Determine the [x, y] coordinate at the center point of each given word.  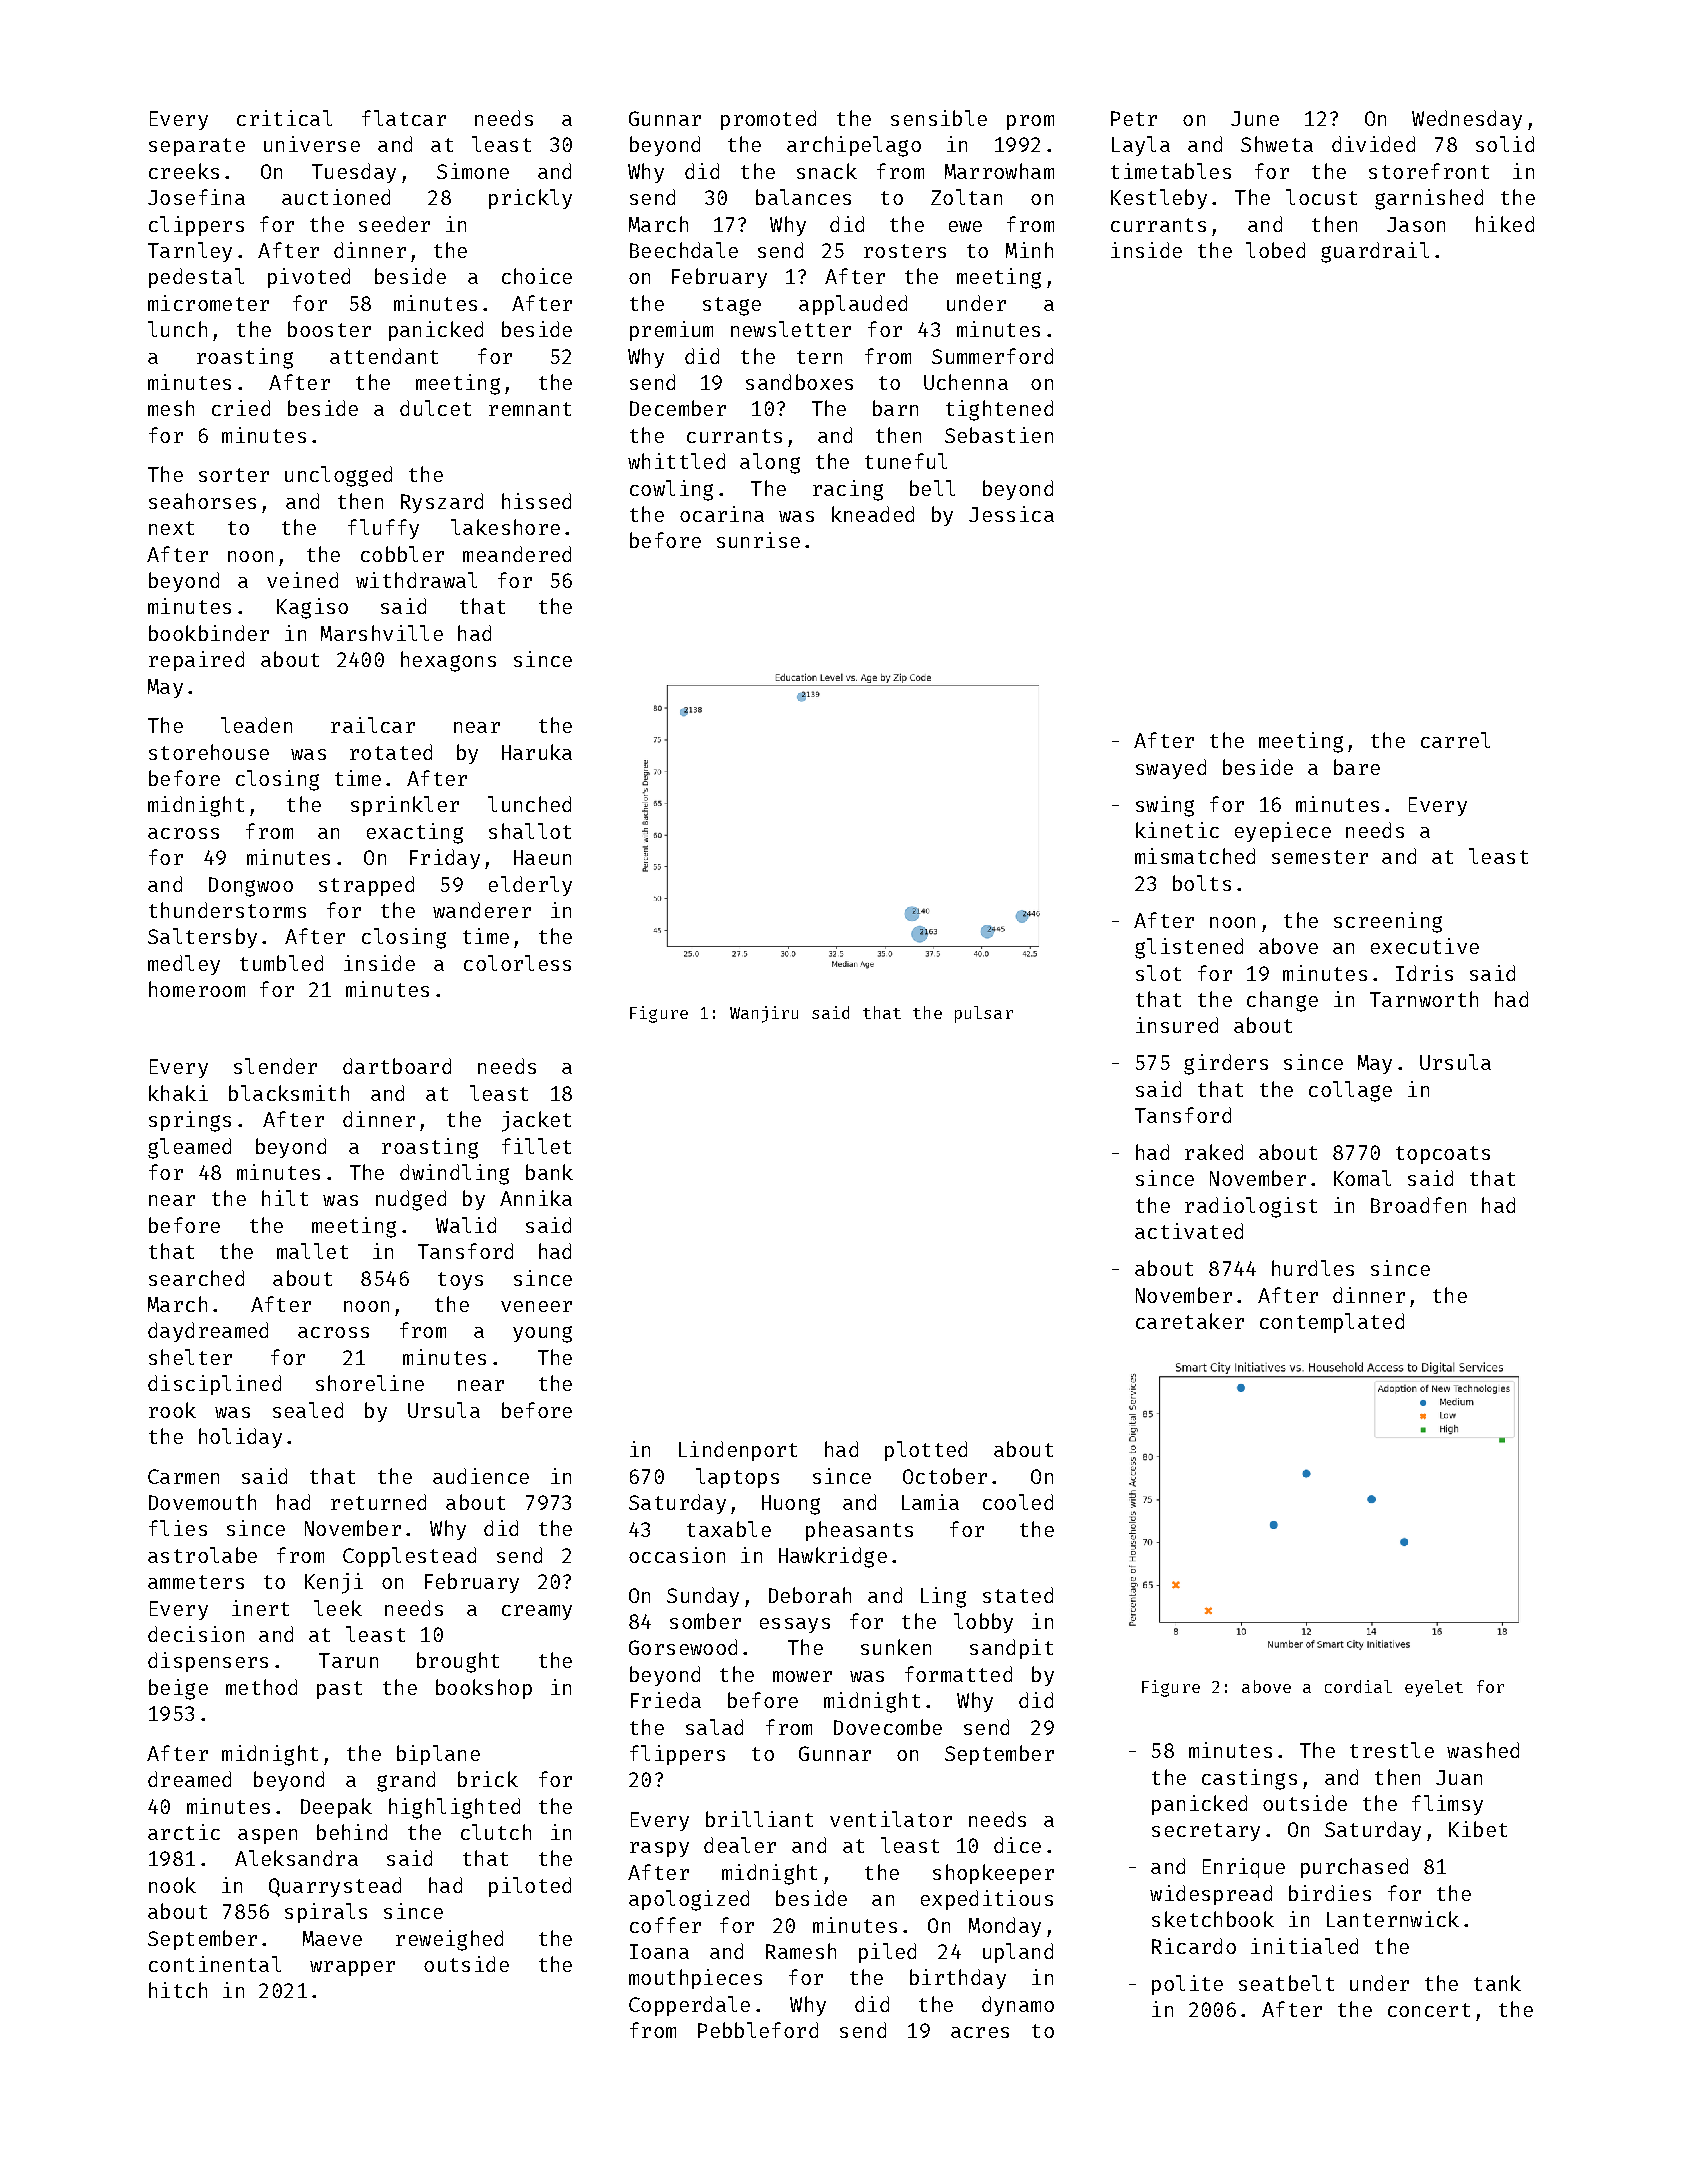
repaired [196, 661]
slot [1158, 973]
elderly [530, 886]
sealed [308, 1410]
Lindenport [738, 1451]
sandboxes [799, 382]
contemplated [1332, 1323]
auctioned [336, 197]
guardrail [1375, 252]
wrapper [352, 1968]
